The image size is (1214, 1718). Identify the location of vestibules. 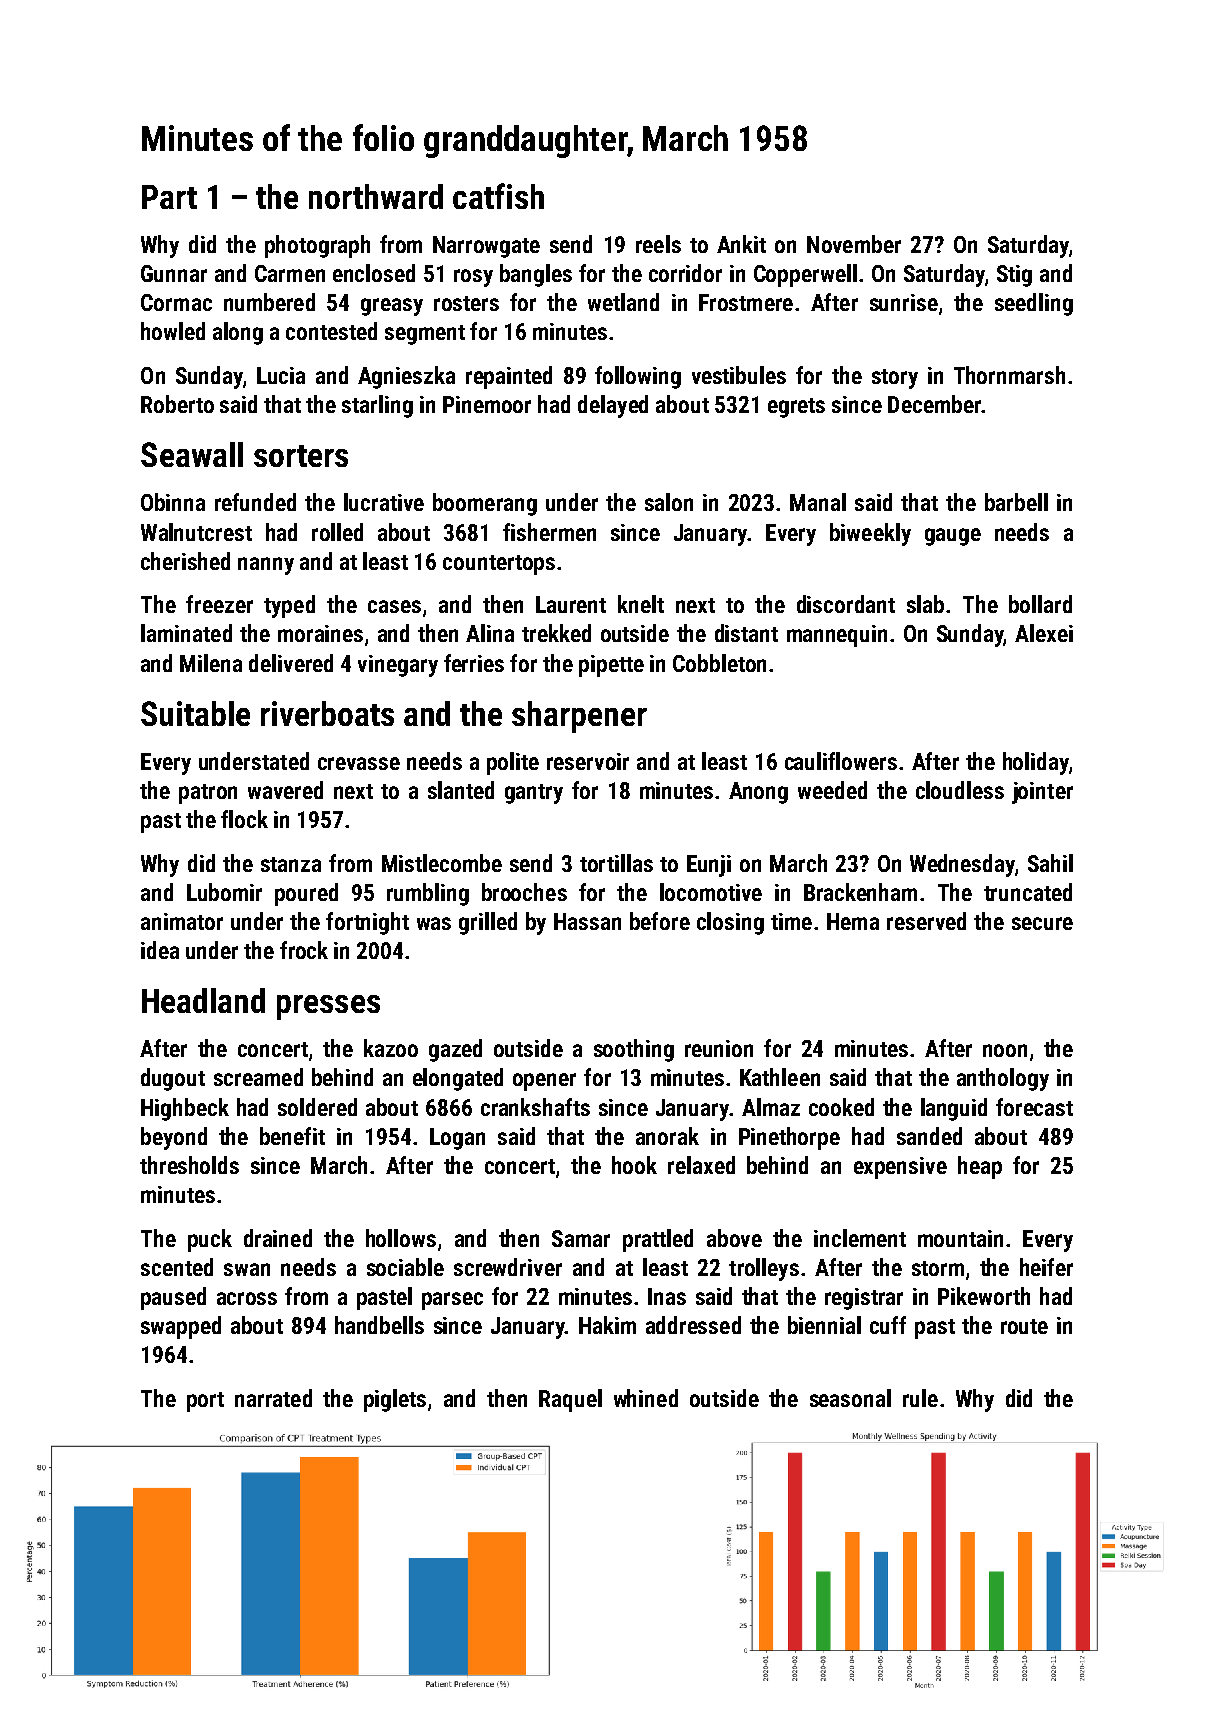
(739, 375).
